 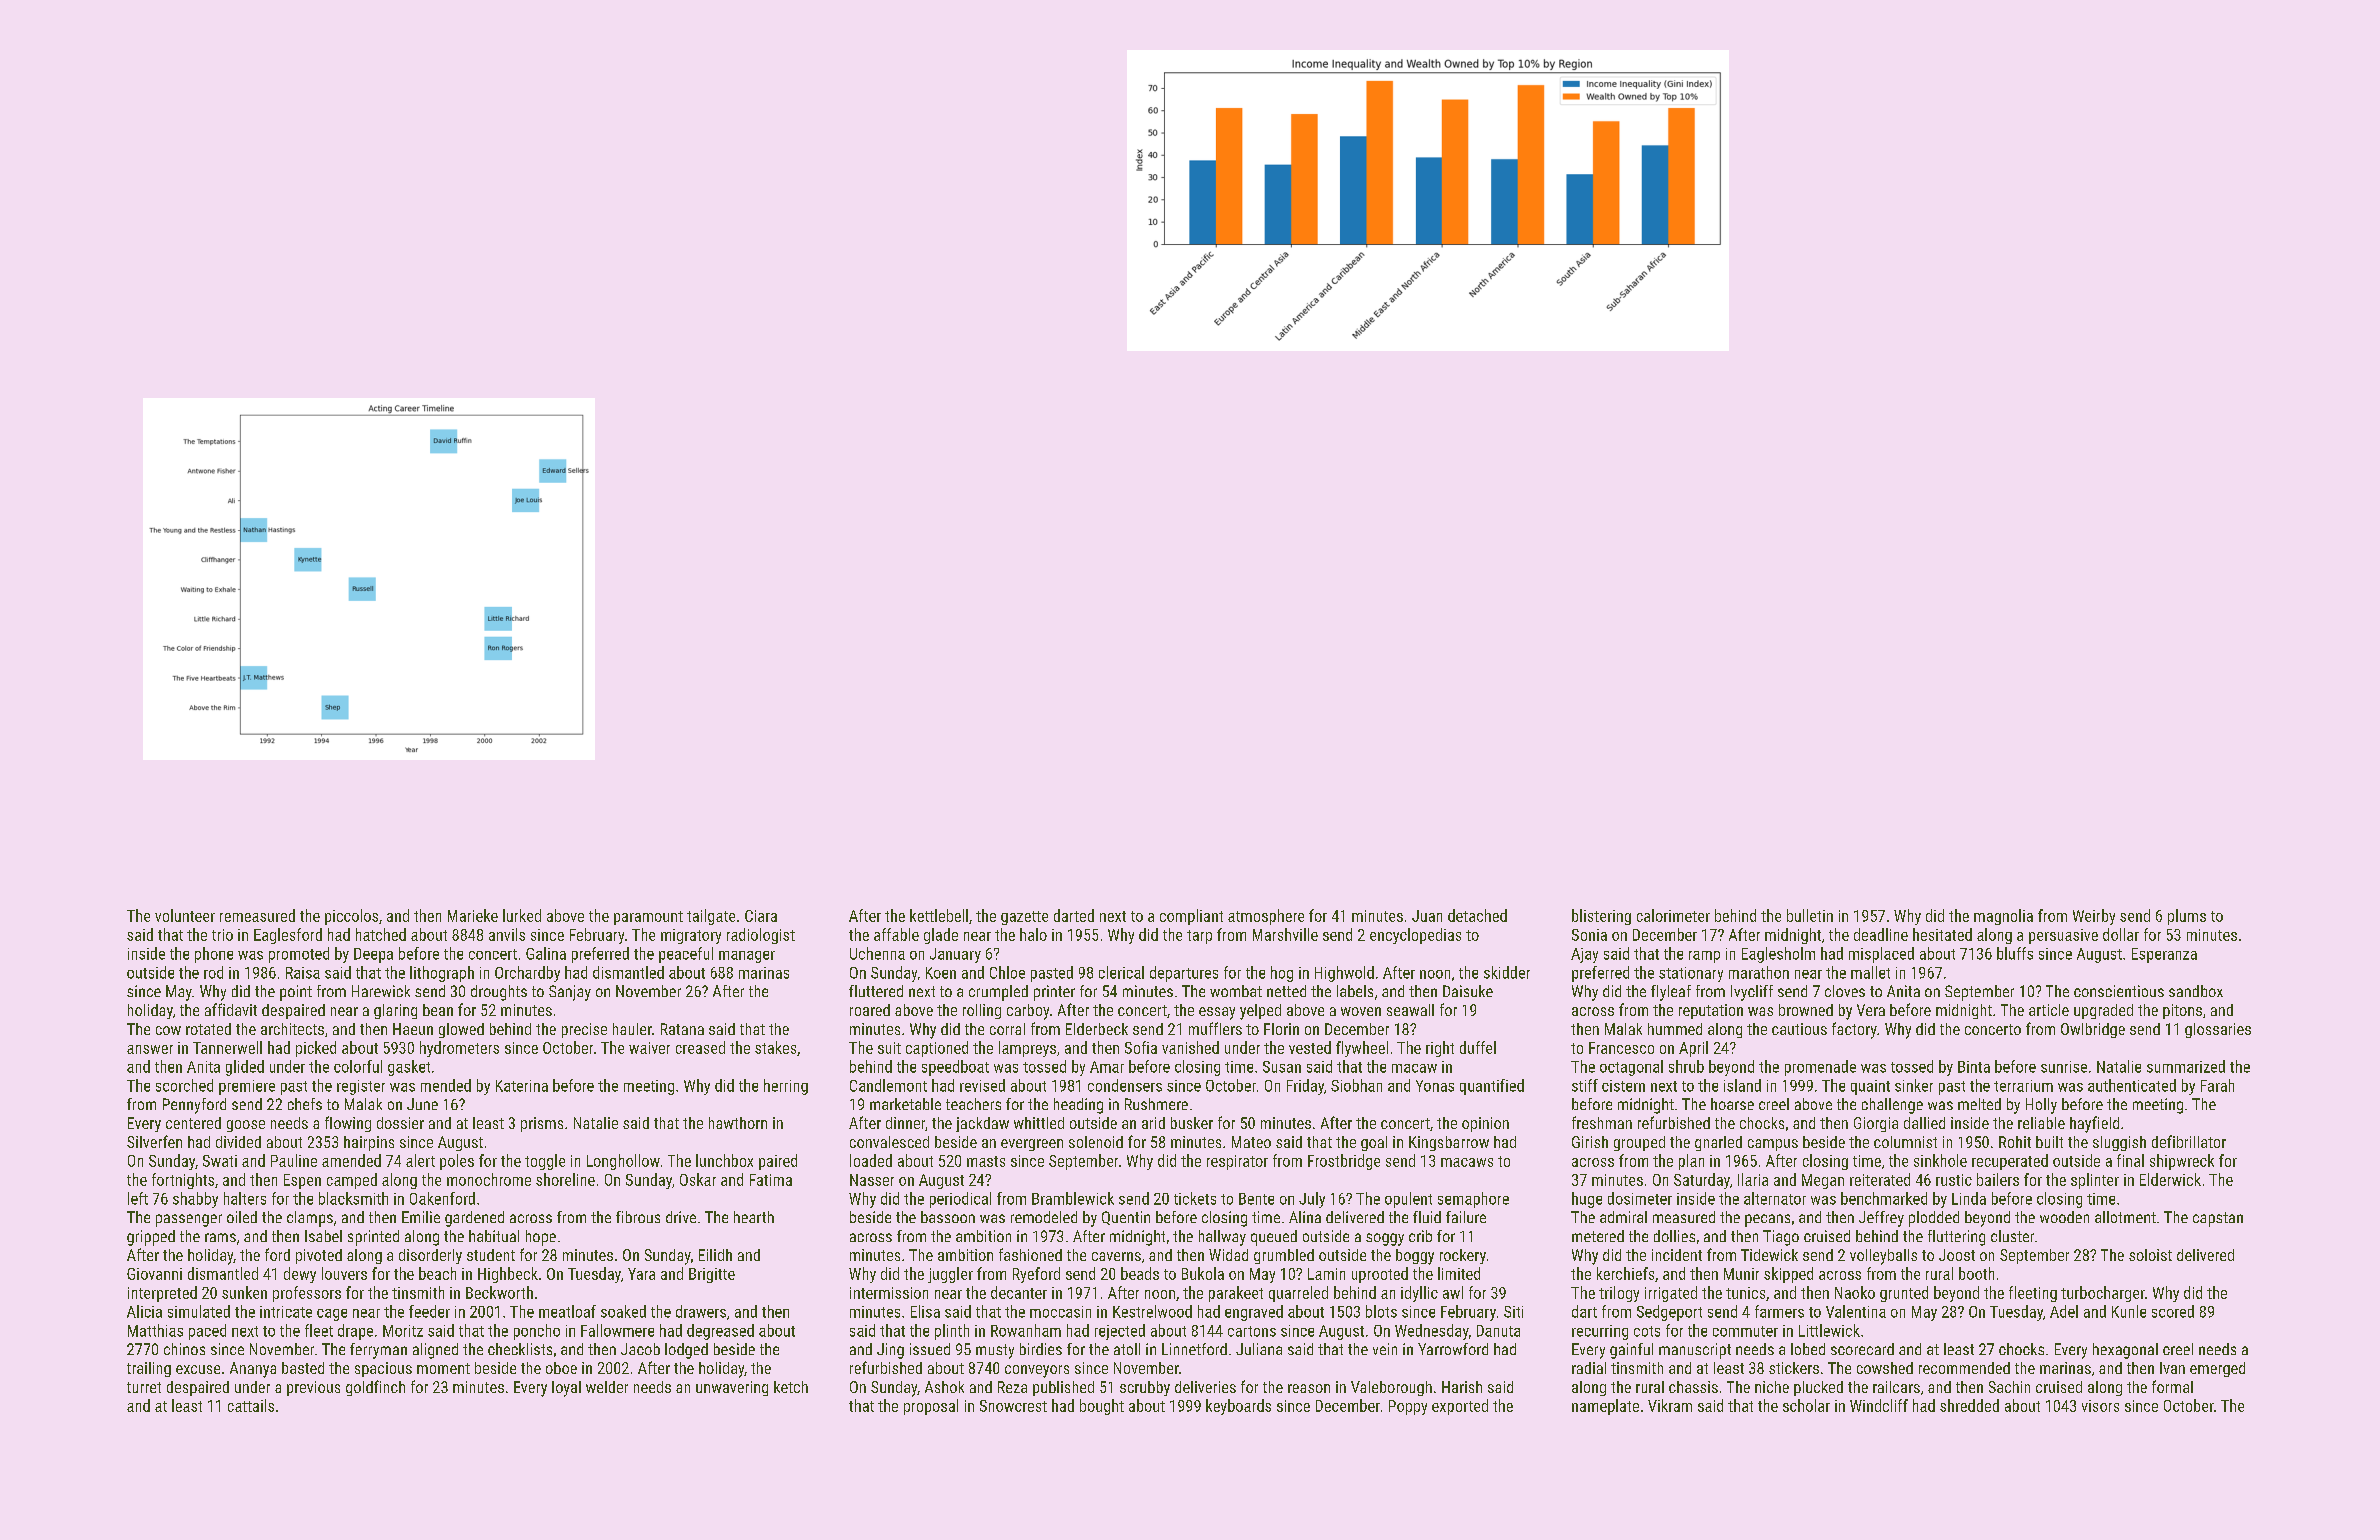 What do you see at coordinates (1054, 993) in the screenshot?
I see `printer` at bounding box center [1054, 993].
